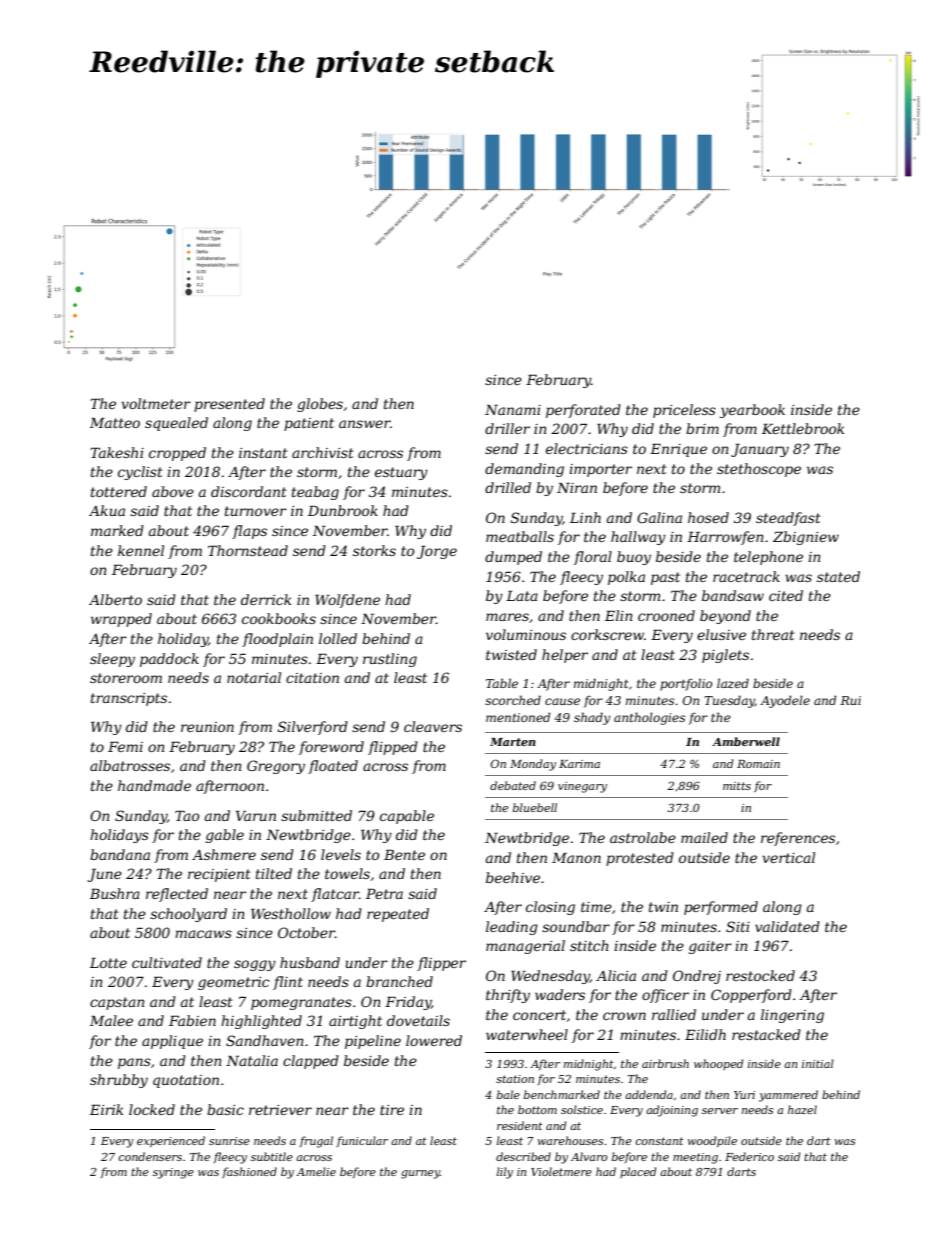  I want to click on locked, so click(152, 1109).
